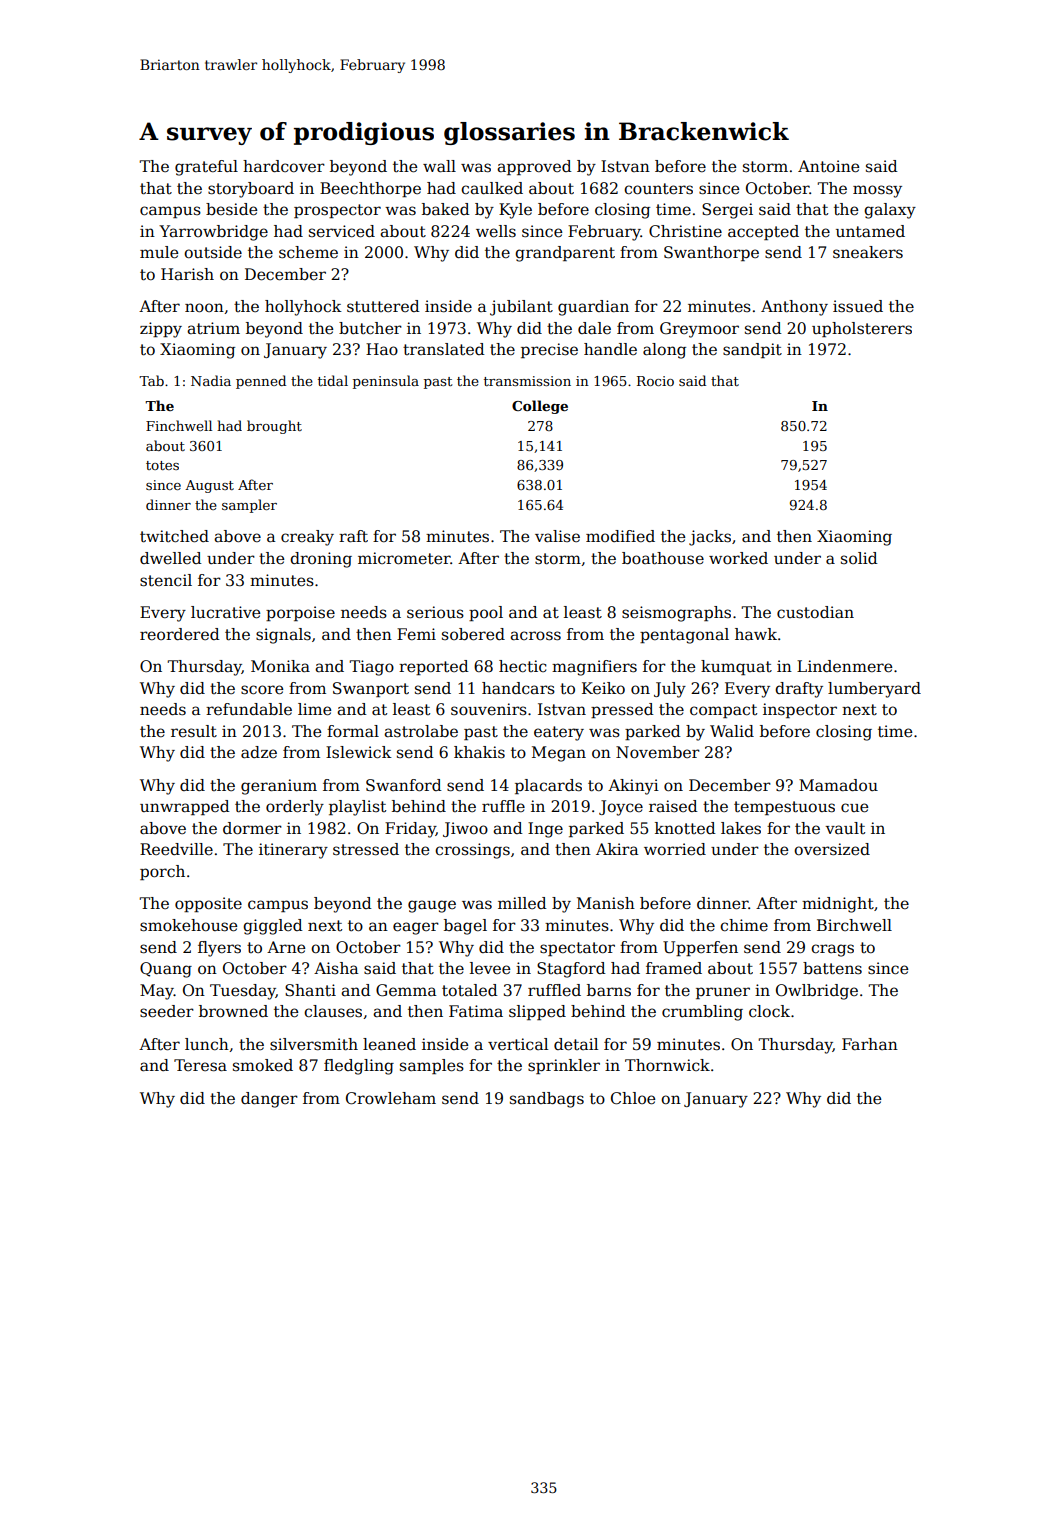  I want to click on untamed, so click(870, 231).
